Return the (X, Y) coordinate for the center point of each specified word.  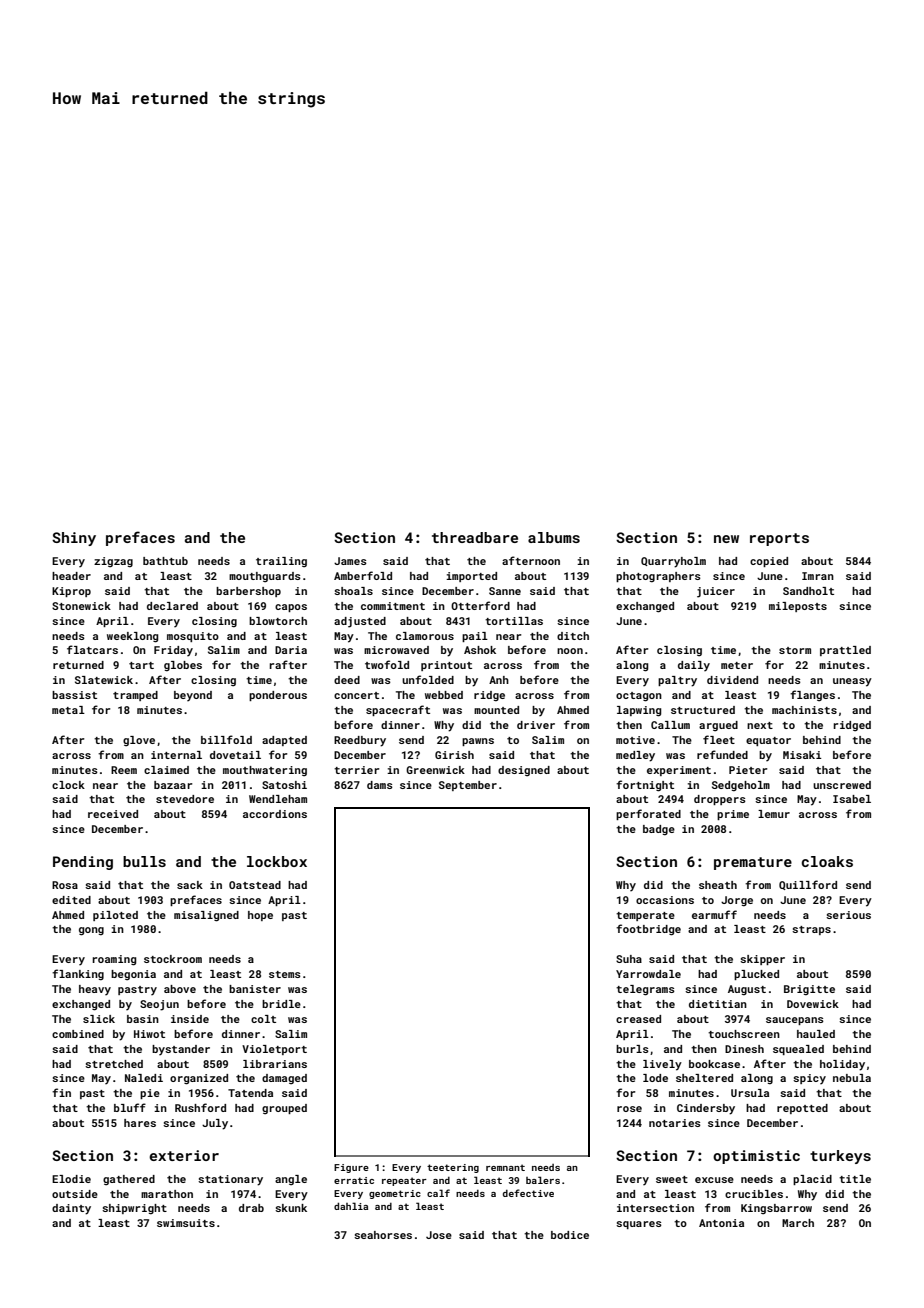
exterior (184, 1155)
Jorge (737, 901)
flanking (78, 974)
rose (629, 1109)
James (350, 561)
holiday (842, 1065)
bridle (281, 1004)
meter (737, 665)
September (468, 786)
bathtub (165, 561)
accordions (275, 814)
